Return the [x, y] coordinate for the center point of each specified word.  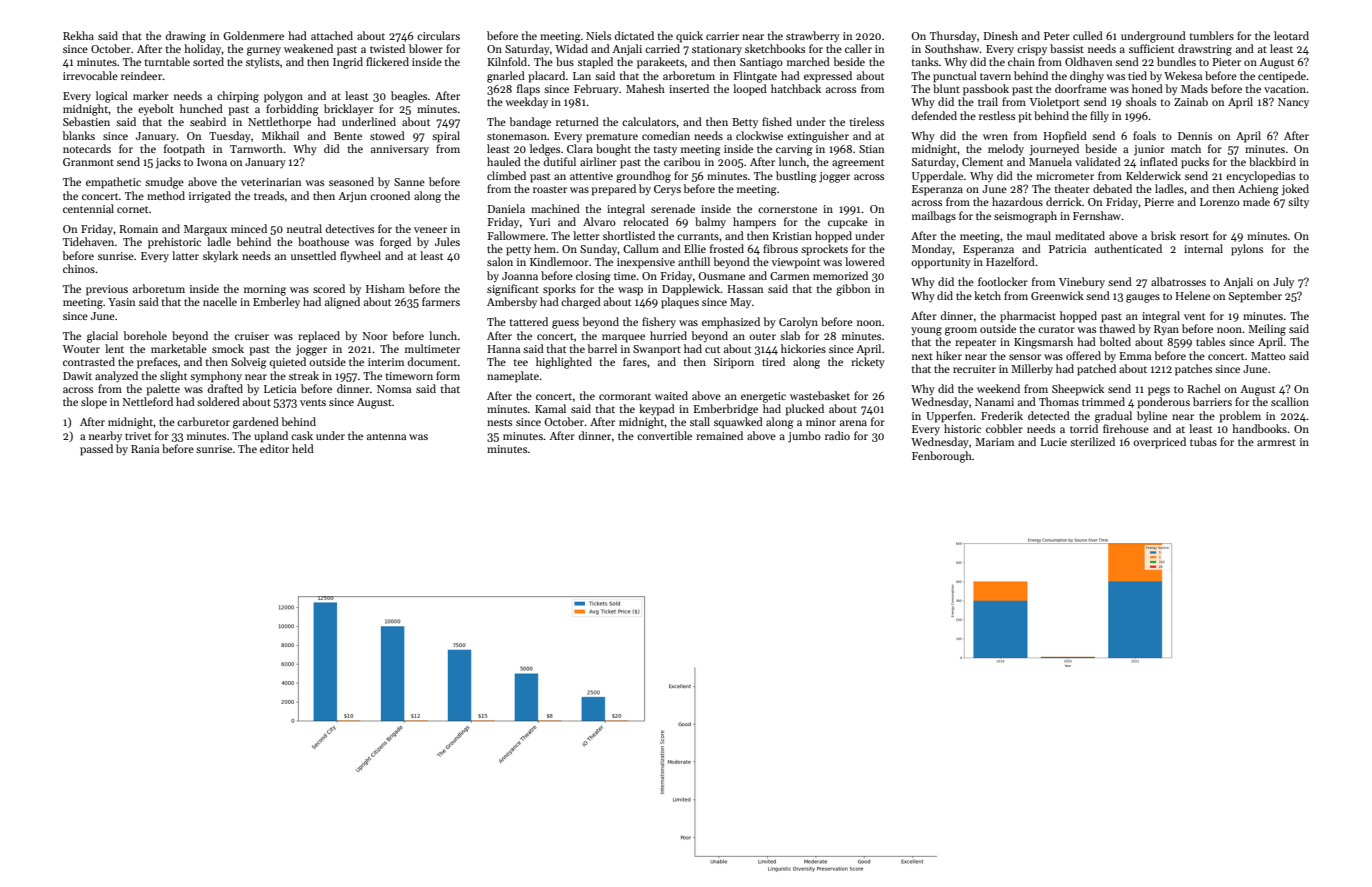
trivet [138, 436]
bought [613, 150]
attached [332, 35]
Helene [1192, 295]
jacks [168, 163]
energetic [763, 397]
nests [499, 422]
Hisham [385, 288]
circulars [438, 35]
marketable [179, 348]
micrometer [1065, 176]
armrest [1276, 442]
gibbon [853, 290]
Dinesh [1000, 35]
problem [1240, 417]
